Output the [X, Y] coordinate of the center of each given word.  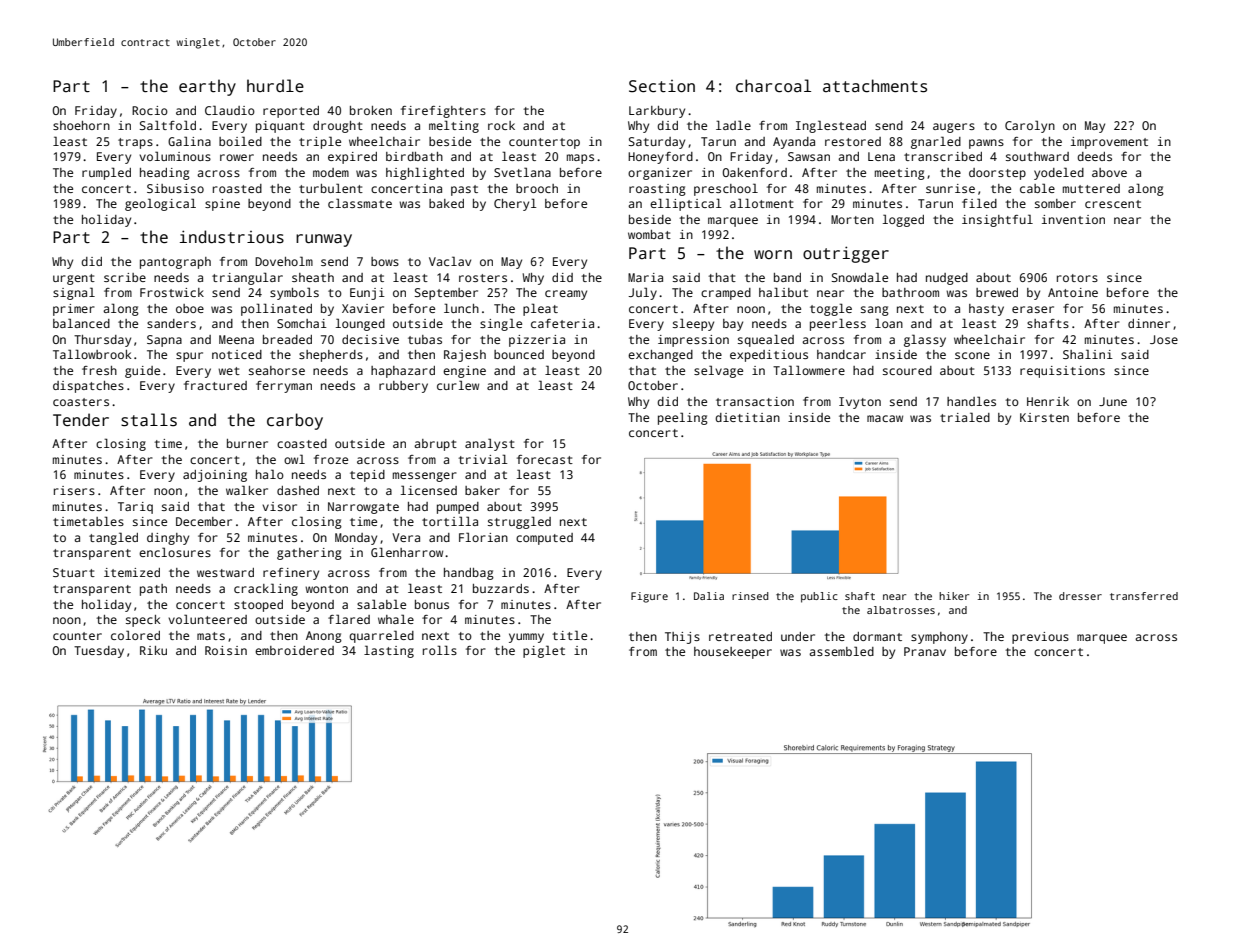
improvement [1109, 143]
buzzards [501, 588]
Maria [645, 277]
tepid [367, 476]
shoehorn [81, 125]
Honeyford [660, 158]
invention [1073, 219]
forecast [545, 459]
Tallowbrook [92, 354]
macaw [885, 418]
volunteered [207, 619]
